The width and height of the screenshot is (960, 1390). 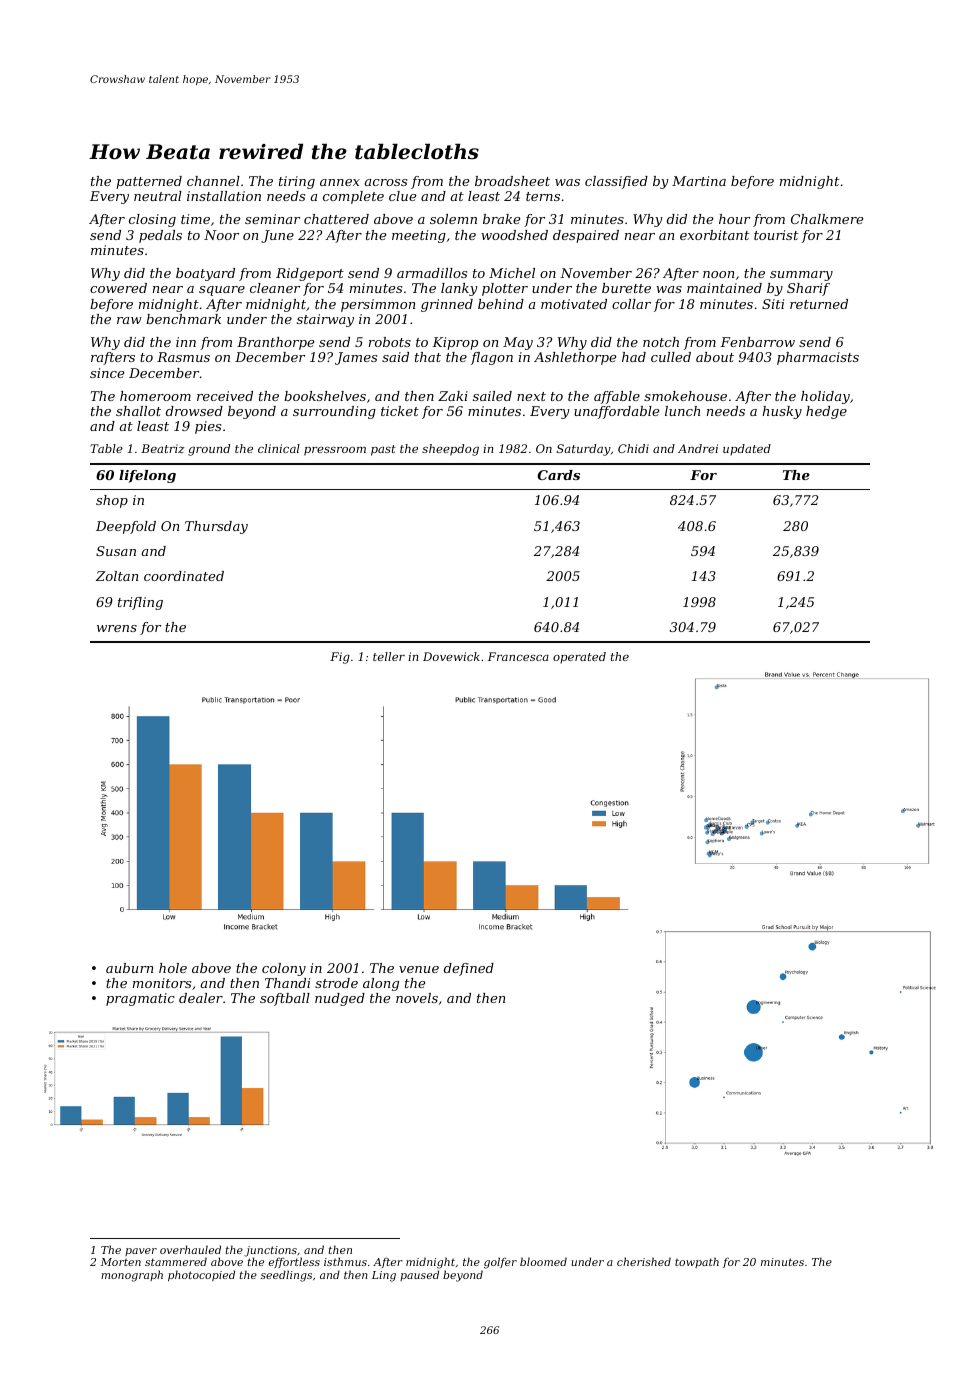 I want to click on teller, so click(x=389, y=656).
